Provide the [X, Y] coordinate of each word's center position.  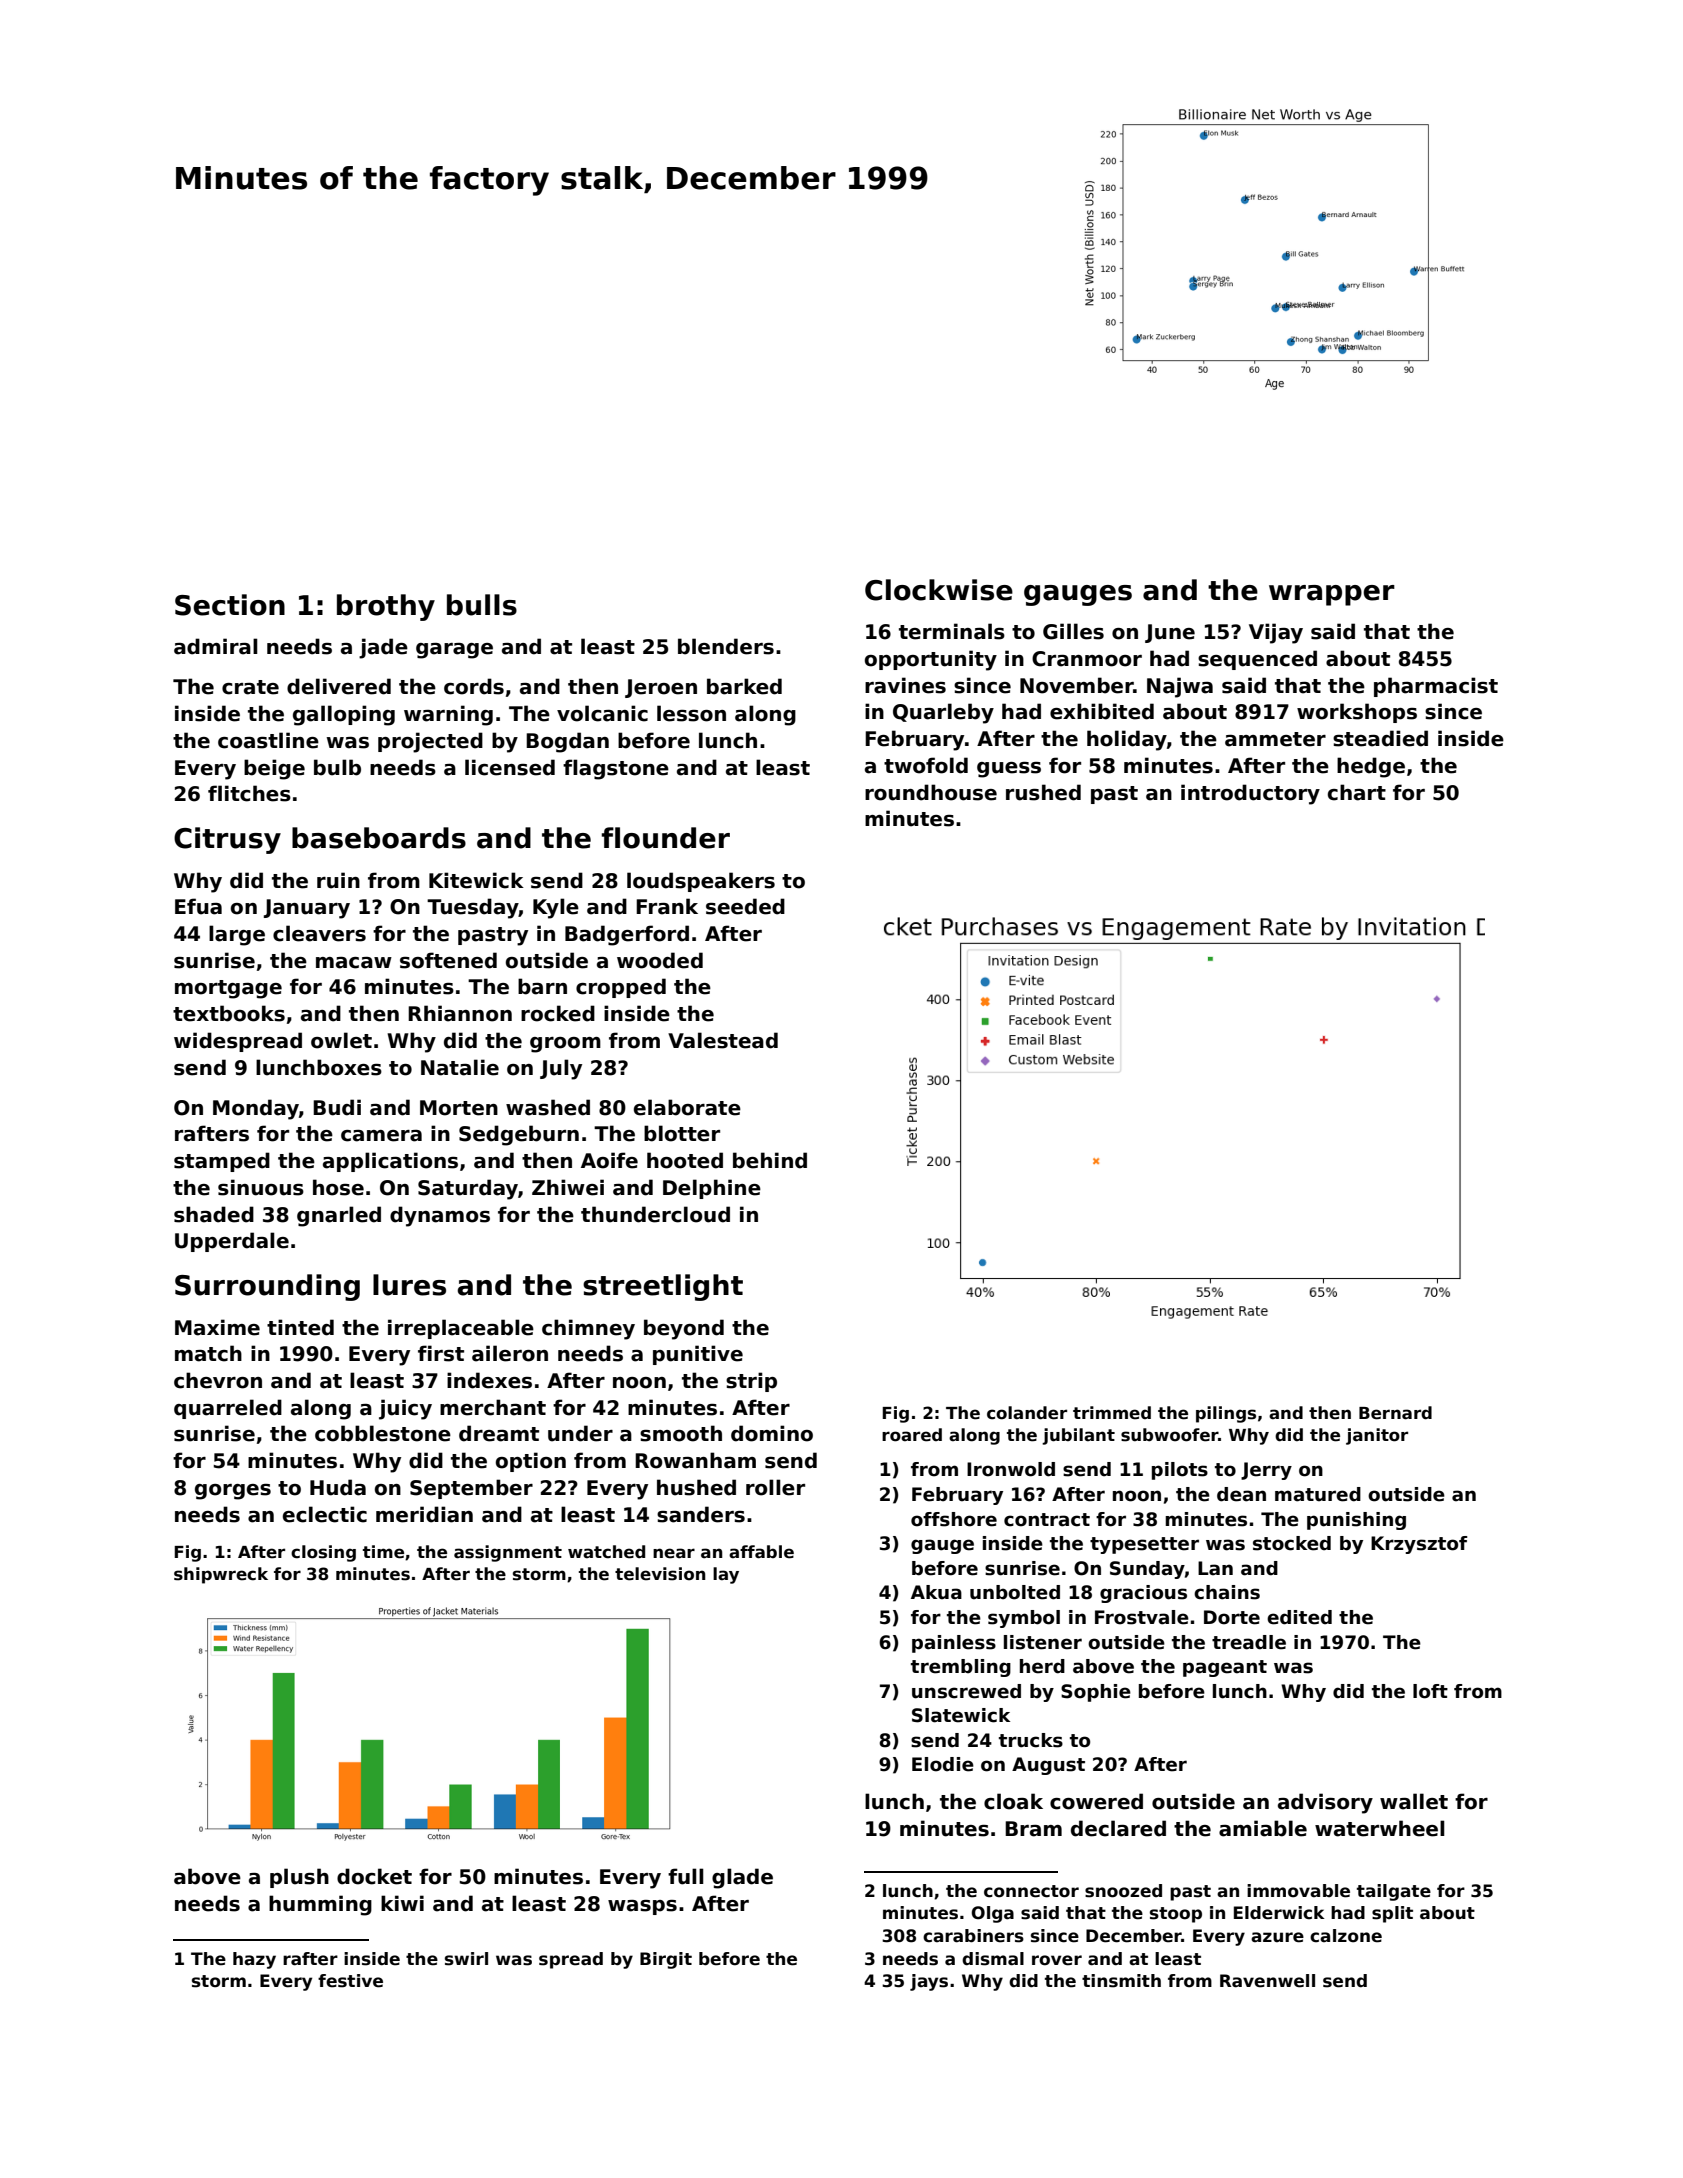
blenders [726, 646]
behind [770, 1160]
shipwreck [221, 1575]
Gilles [1073, 631]
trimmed [1112, 1413]
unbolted [1015, 1592]
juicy [405, 1409]
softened [448, 960]
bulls [482, 605]
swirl [466, 1959]
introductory [1250, 794]
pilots [1180, 1471]
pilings [1226, 1414]
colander [1027, 1413]
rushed [1043, 792]
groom [565, 1045]
